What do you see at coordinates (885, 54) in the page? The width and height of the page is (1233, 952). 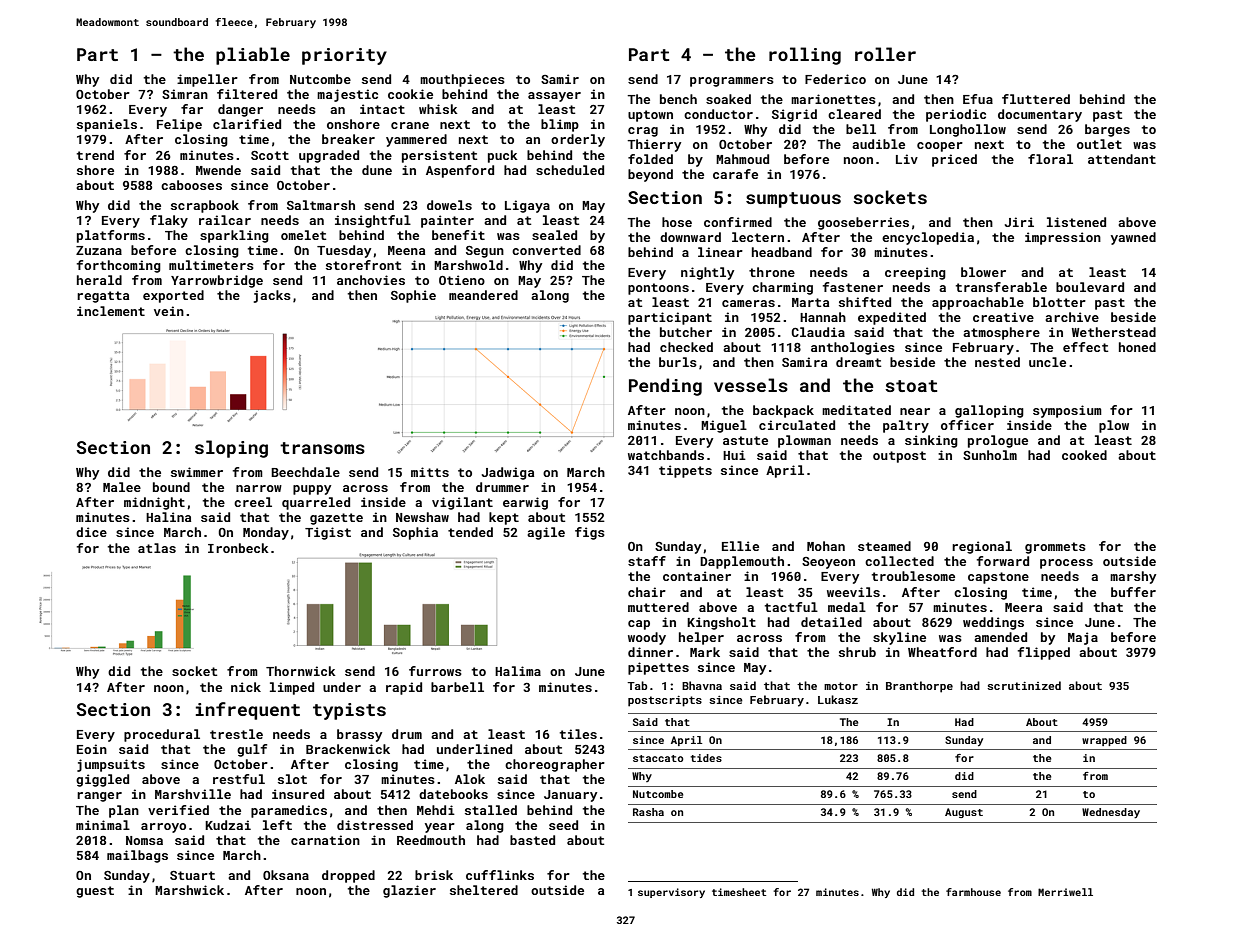 I see `roller` at bounding box center [885, 54].
